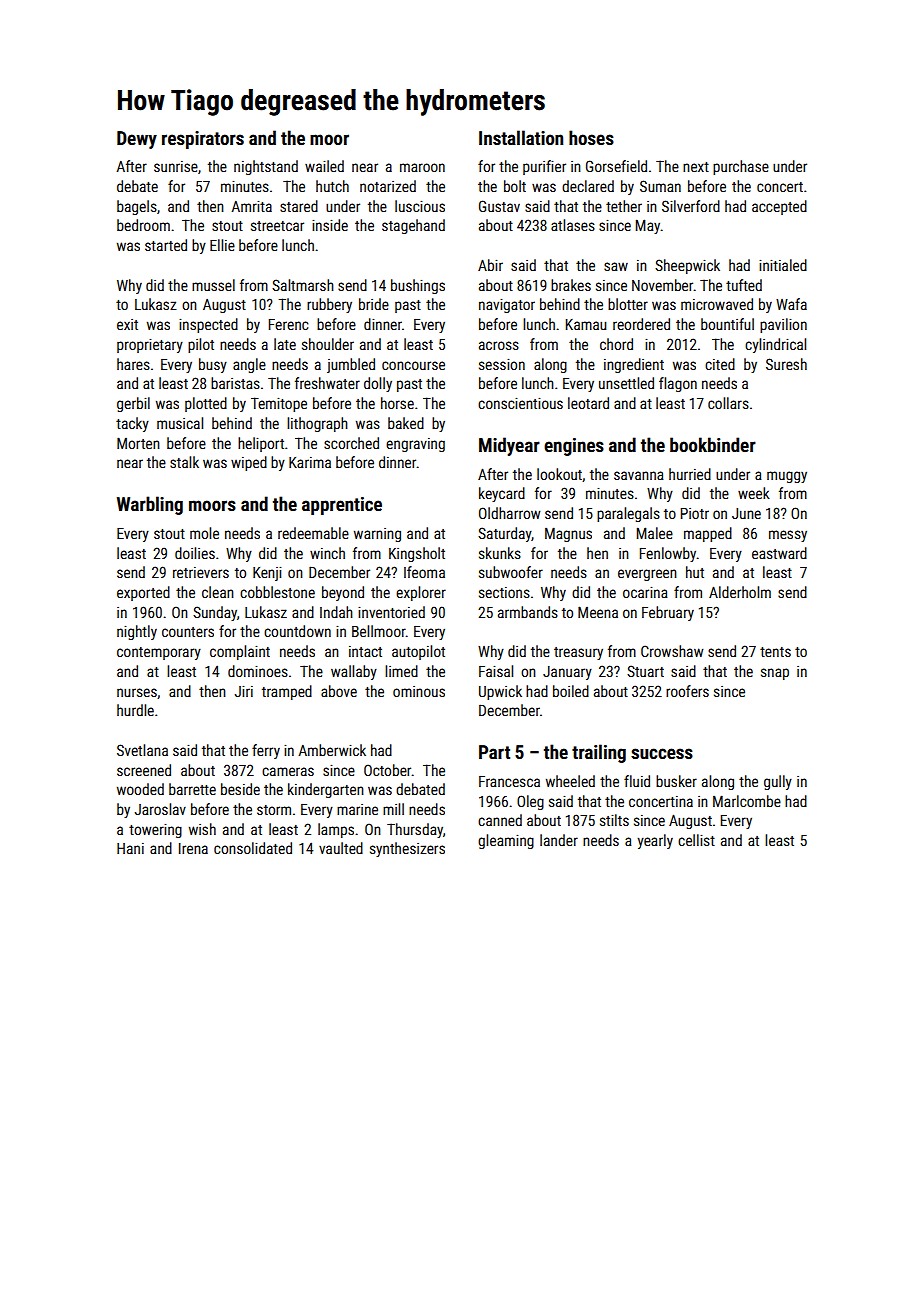 The height and width of the page is (1308, 924). I want to click on vaulted, so click(341, 848).
